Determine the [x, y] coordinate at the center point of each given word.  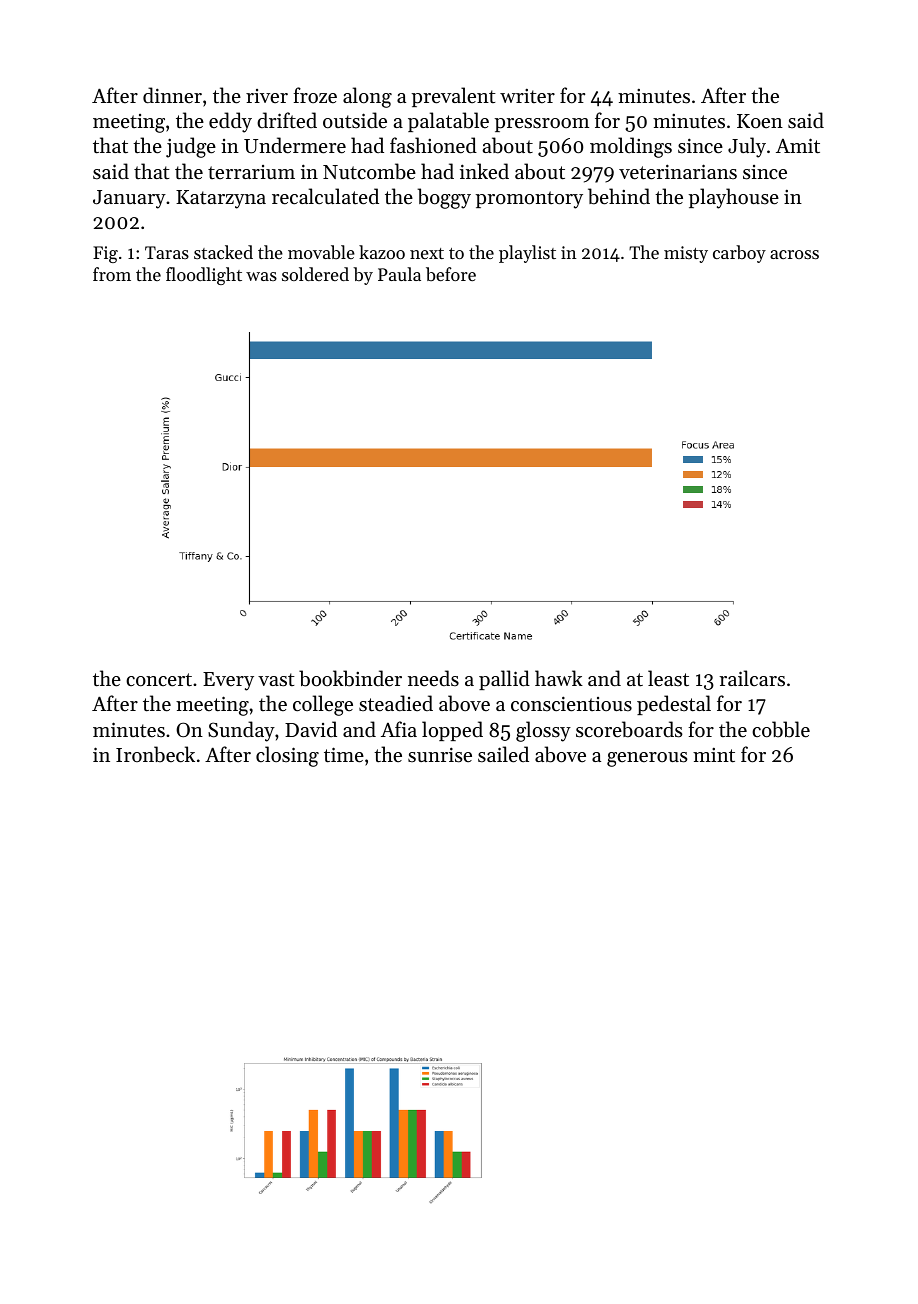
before [451, 274]
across [794, 254]
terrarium [251, 172]
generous [647, 759]
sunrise [440, 755]
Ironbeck [155, 754]
